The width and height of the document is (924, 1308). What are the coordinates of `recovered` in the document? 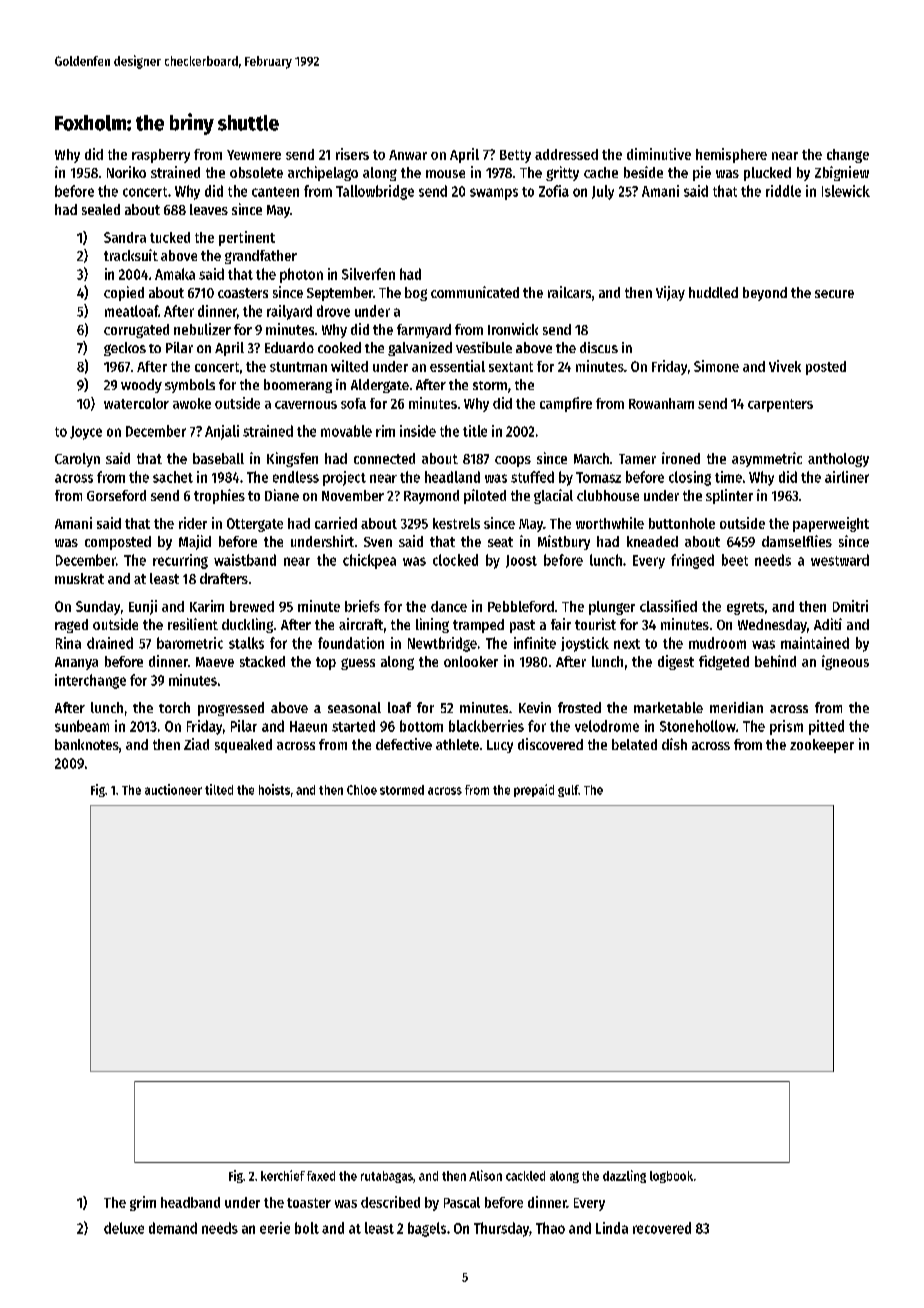 It's located at (662, 1228).
